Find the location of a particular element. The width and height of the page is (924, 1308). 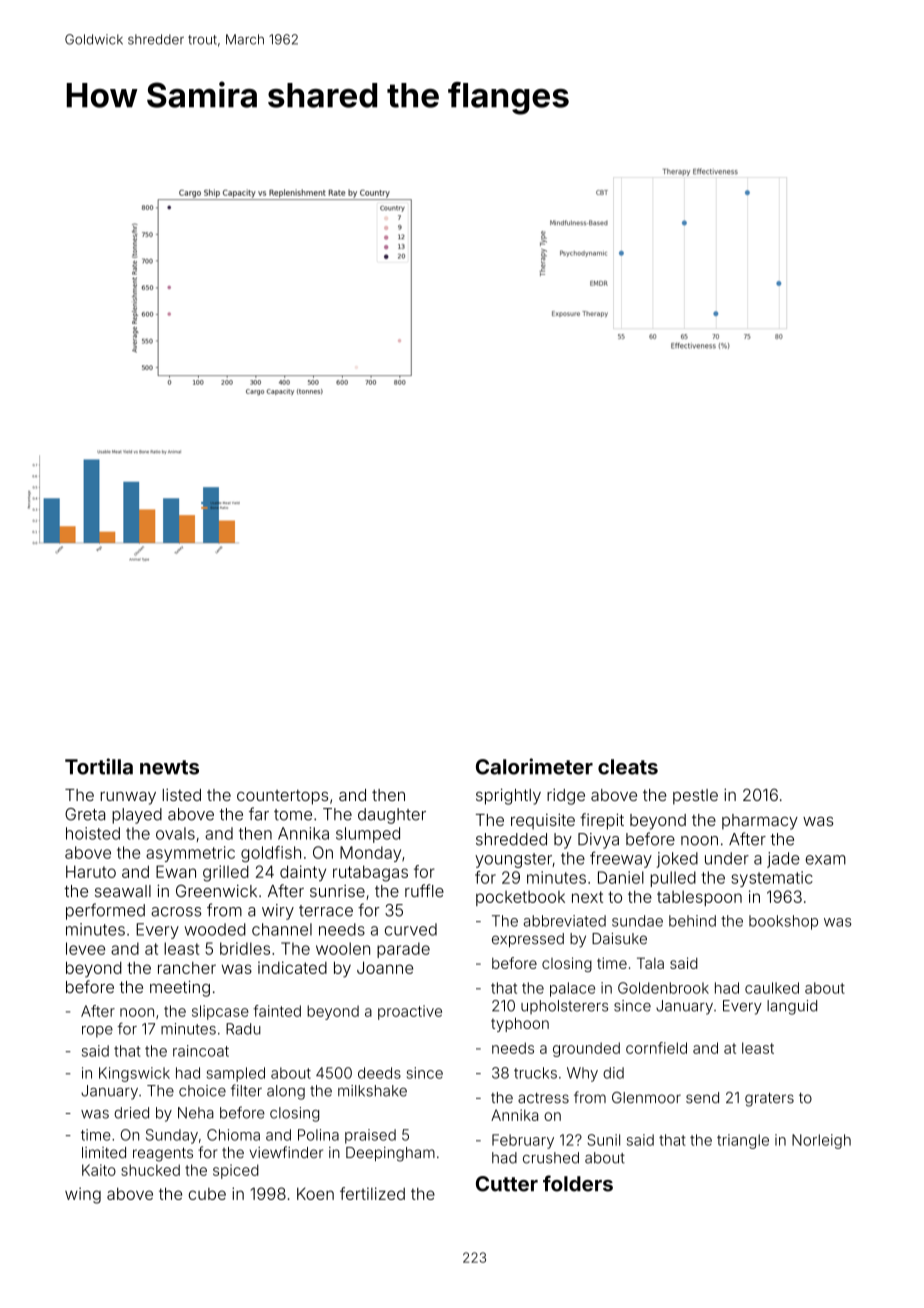

ruffle is located at coordinates (424, 890).
